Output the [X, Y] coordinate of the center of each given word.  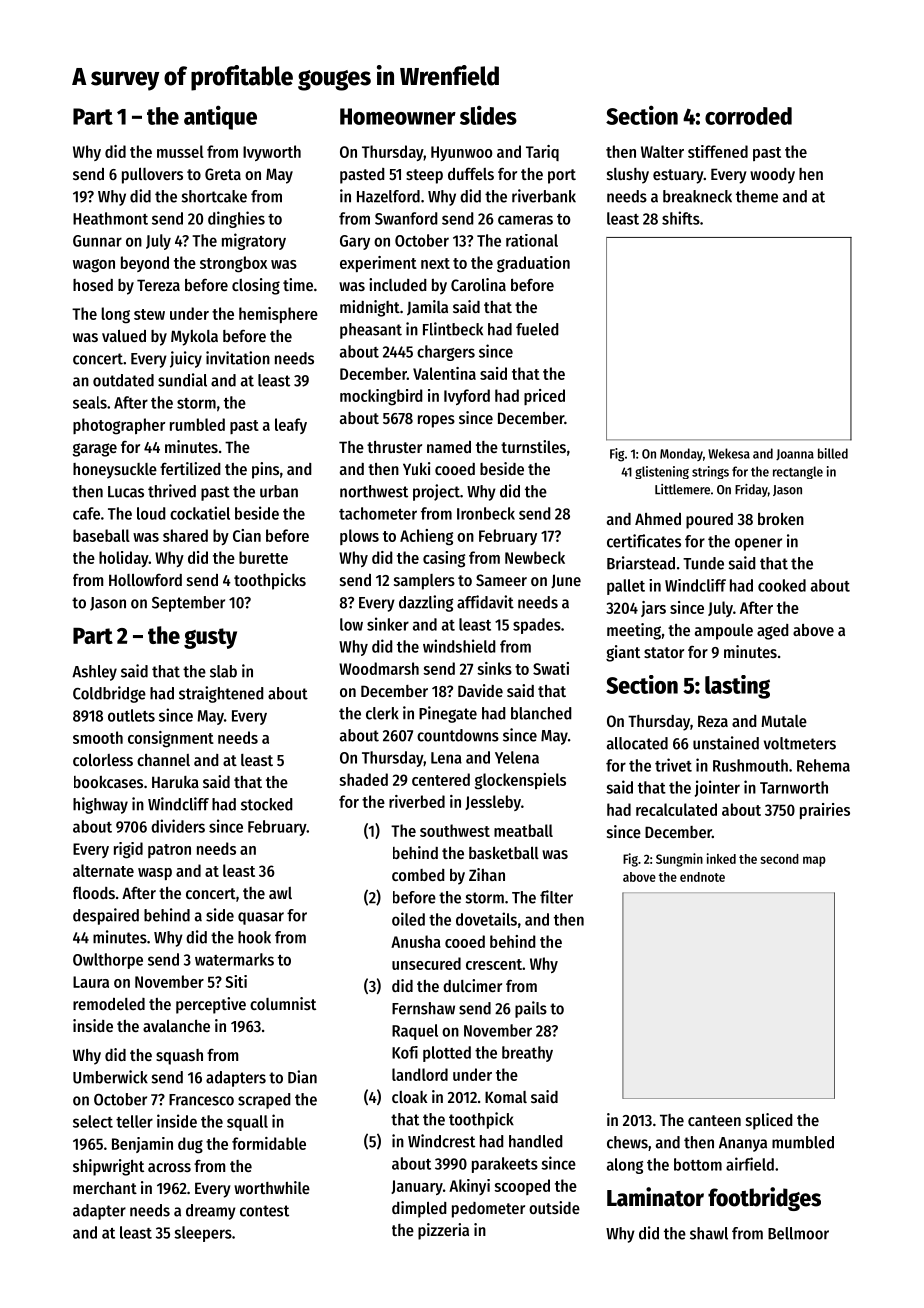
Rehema [823, 765]
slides [488, 115]
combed [418, 875]
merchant [105, 1188]
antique [220, 117]
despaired [106, 916]
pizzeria [443, 1231]
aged [773, 632]
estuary [678, 176]
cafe [86, 513]
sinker [388, 624]
